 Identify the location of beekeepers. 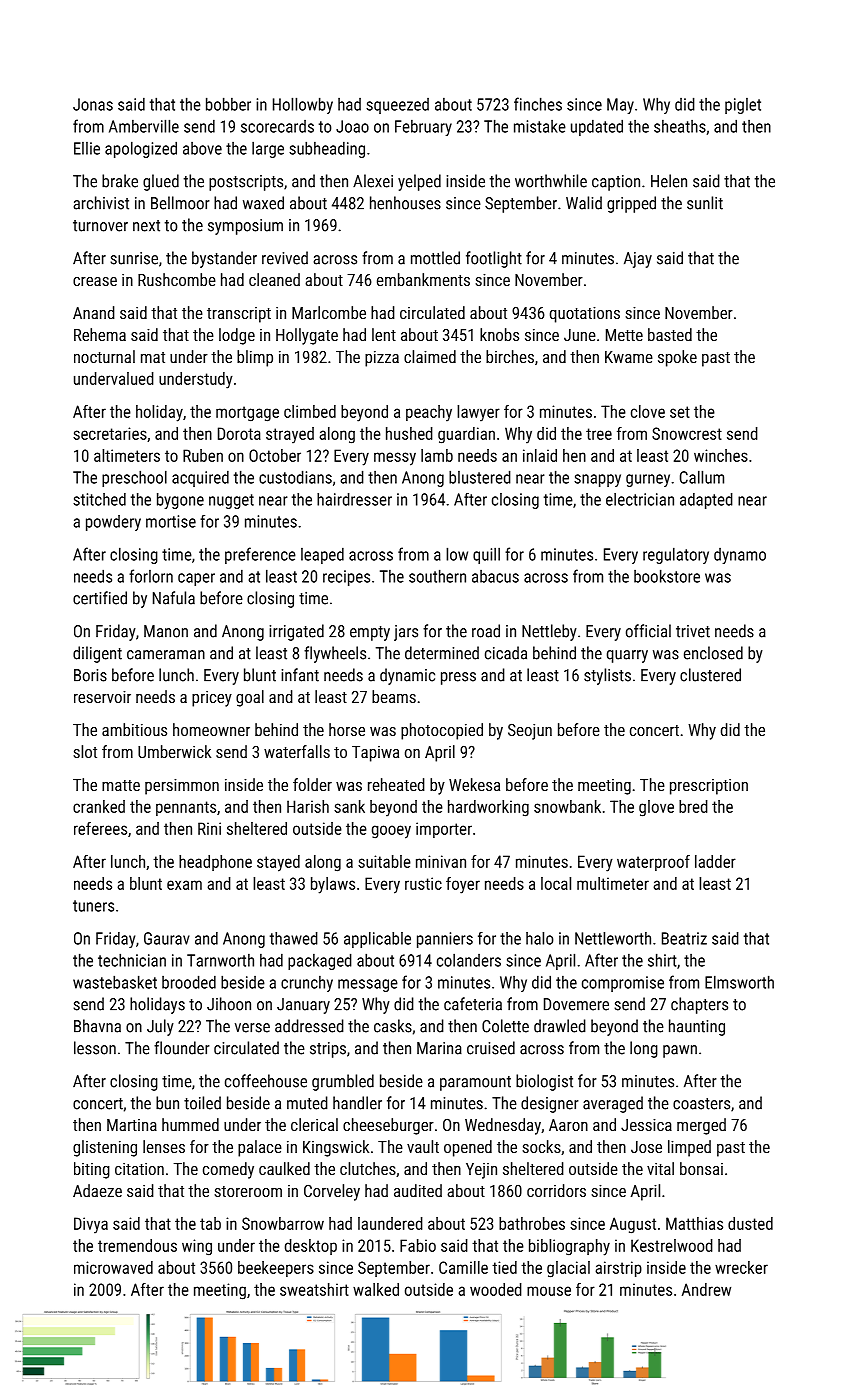
(276, 1269).
